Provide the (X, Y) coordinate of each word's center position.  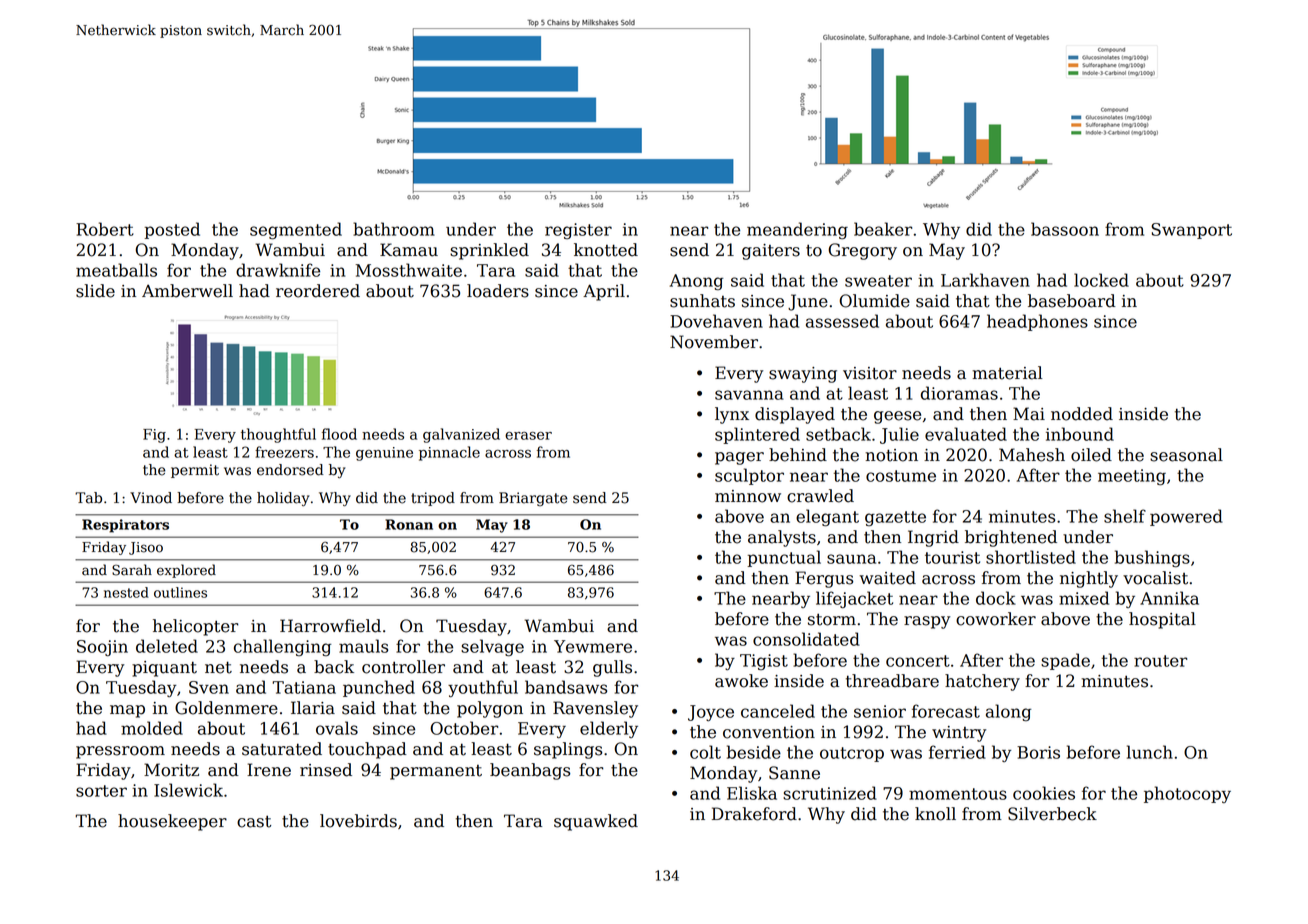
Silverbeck (1052, 814)
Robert (105, 229)
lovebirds (358, 821)
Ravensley (595, 709)
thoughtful (278, 435)
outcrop (852, 754)
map (127, 711)
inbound (1080, 434)
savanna (749, 395)
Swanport (1191, 231)
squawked (596, 822)
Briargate (533, 499)
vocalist (1155, 578)
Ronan (409, 524)
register (578, 231)
